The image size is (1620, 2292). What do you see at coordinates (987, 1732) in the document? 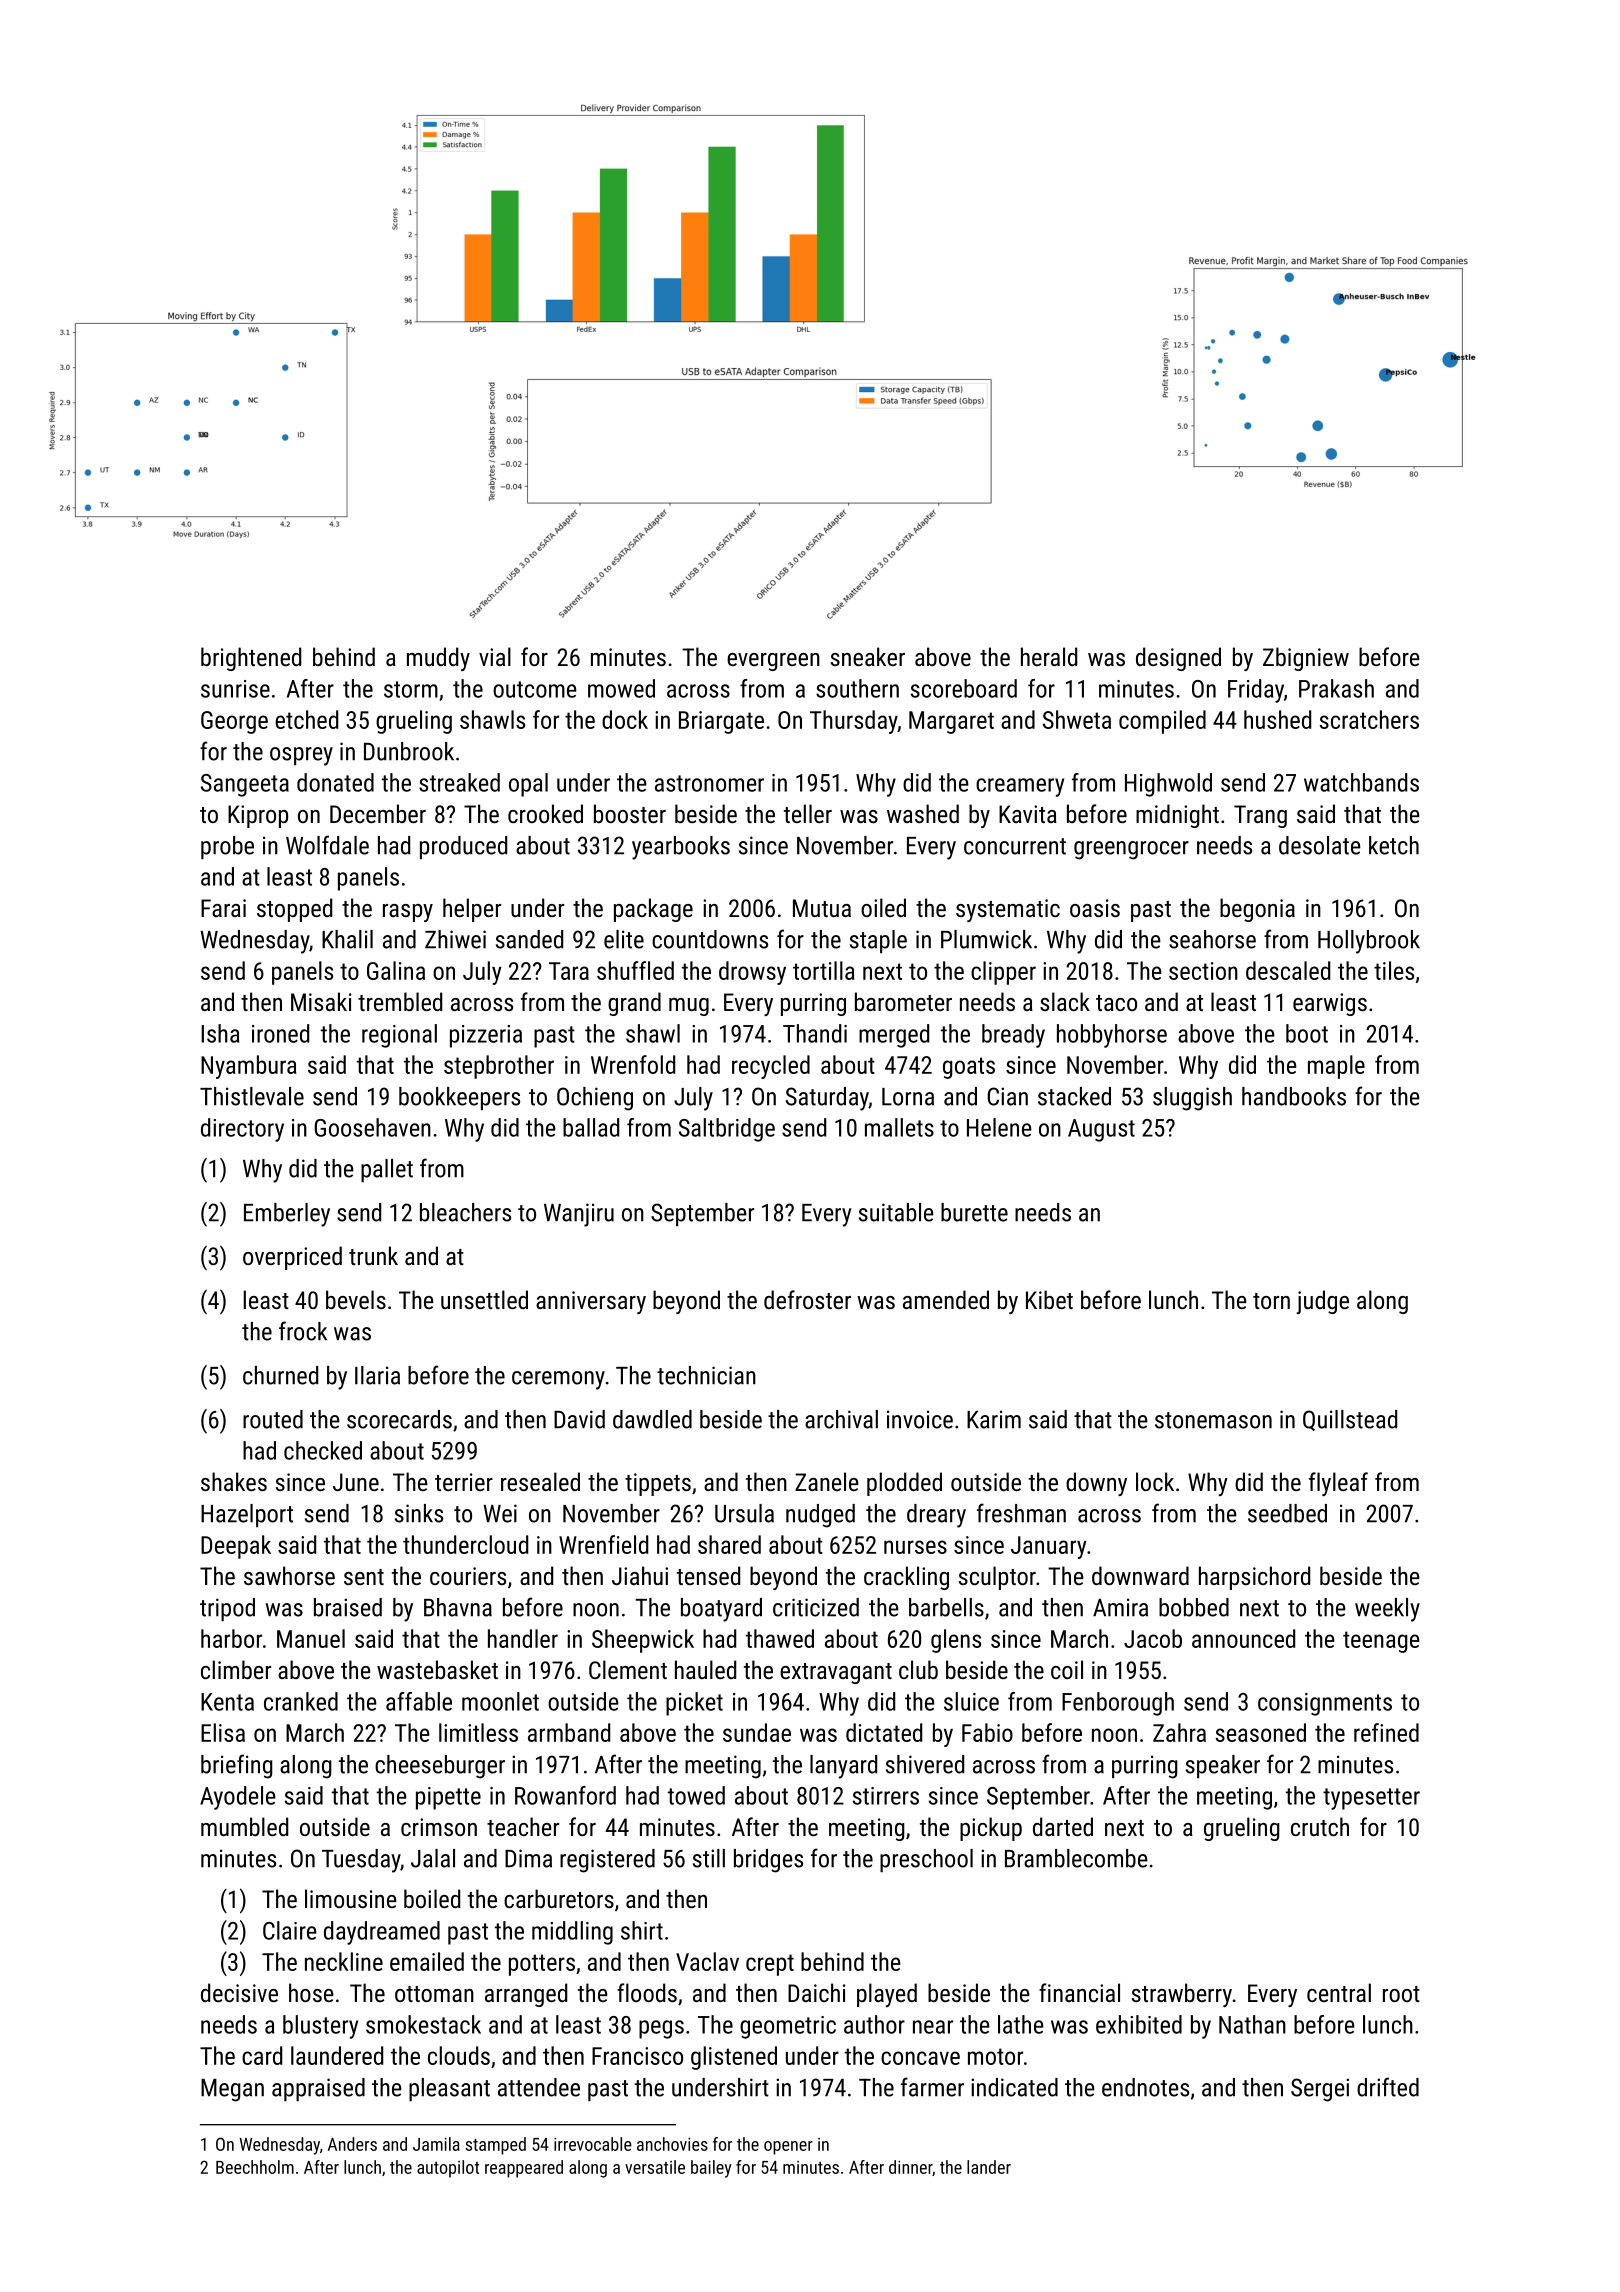
I see `Fabio` at bounding box center [987, 1732].
